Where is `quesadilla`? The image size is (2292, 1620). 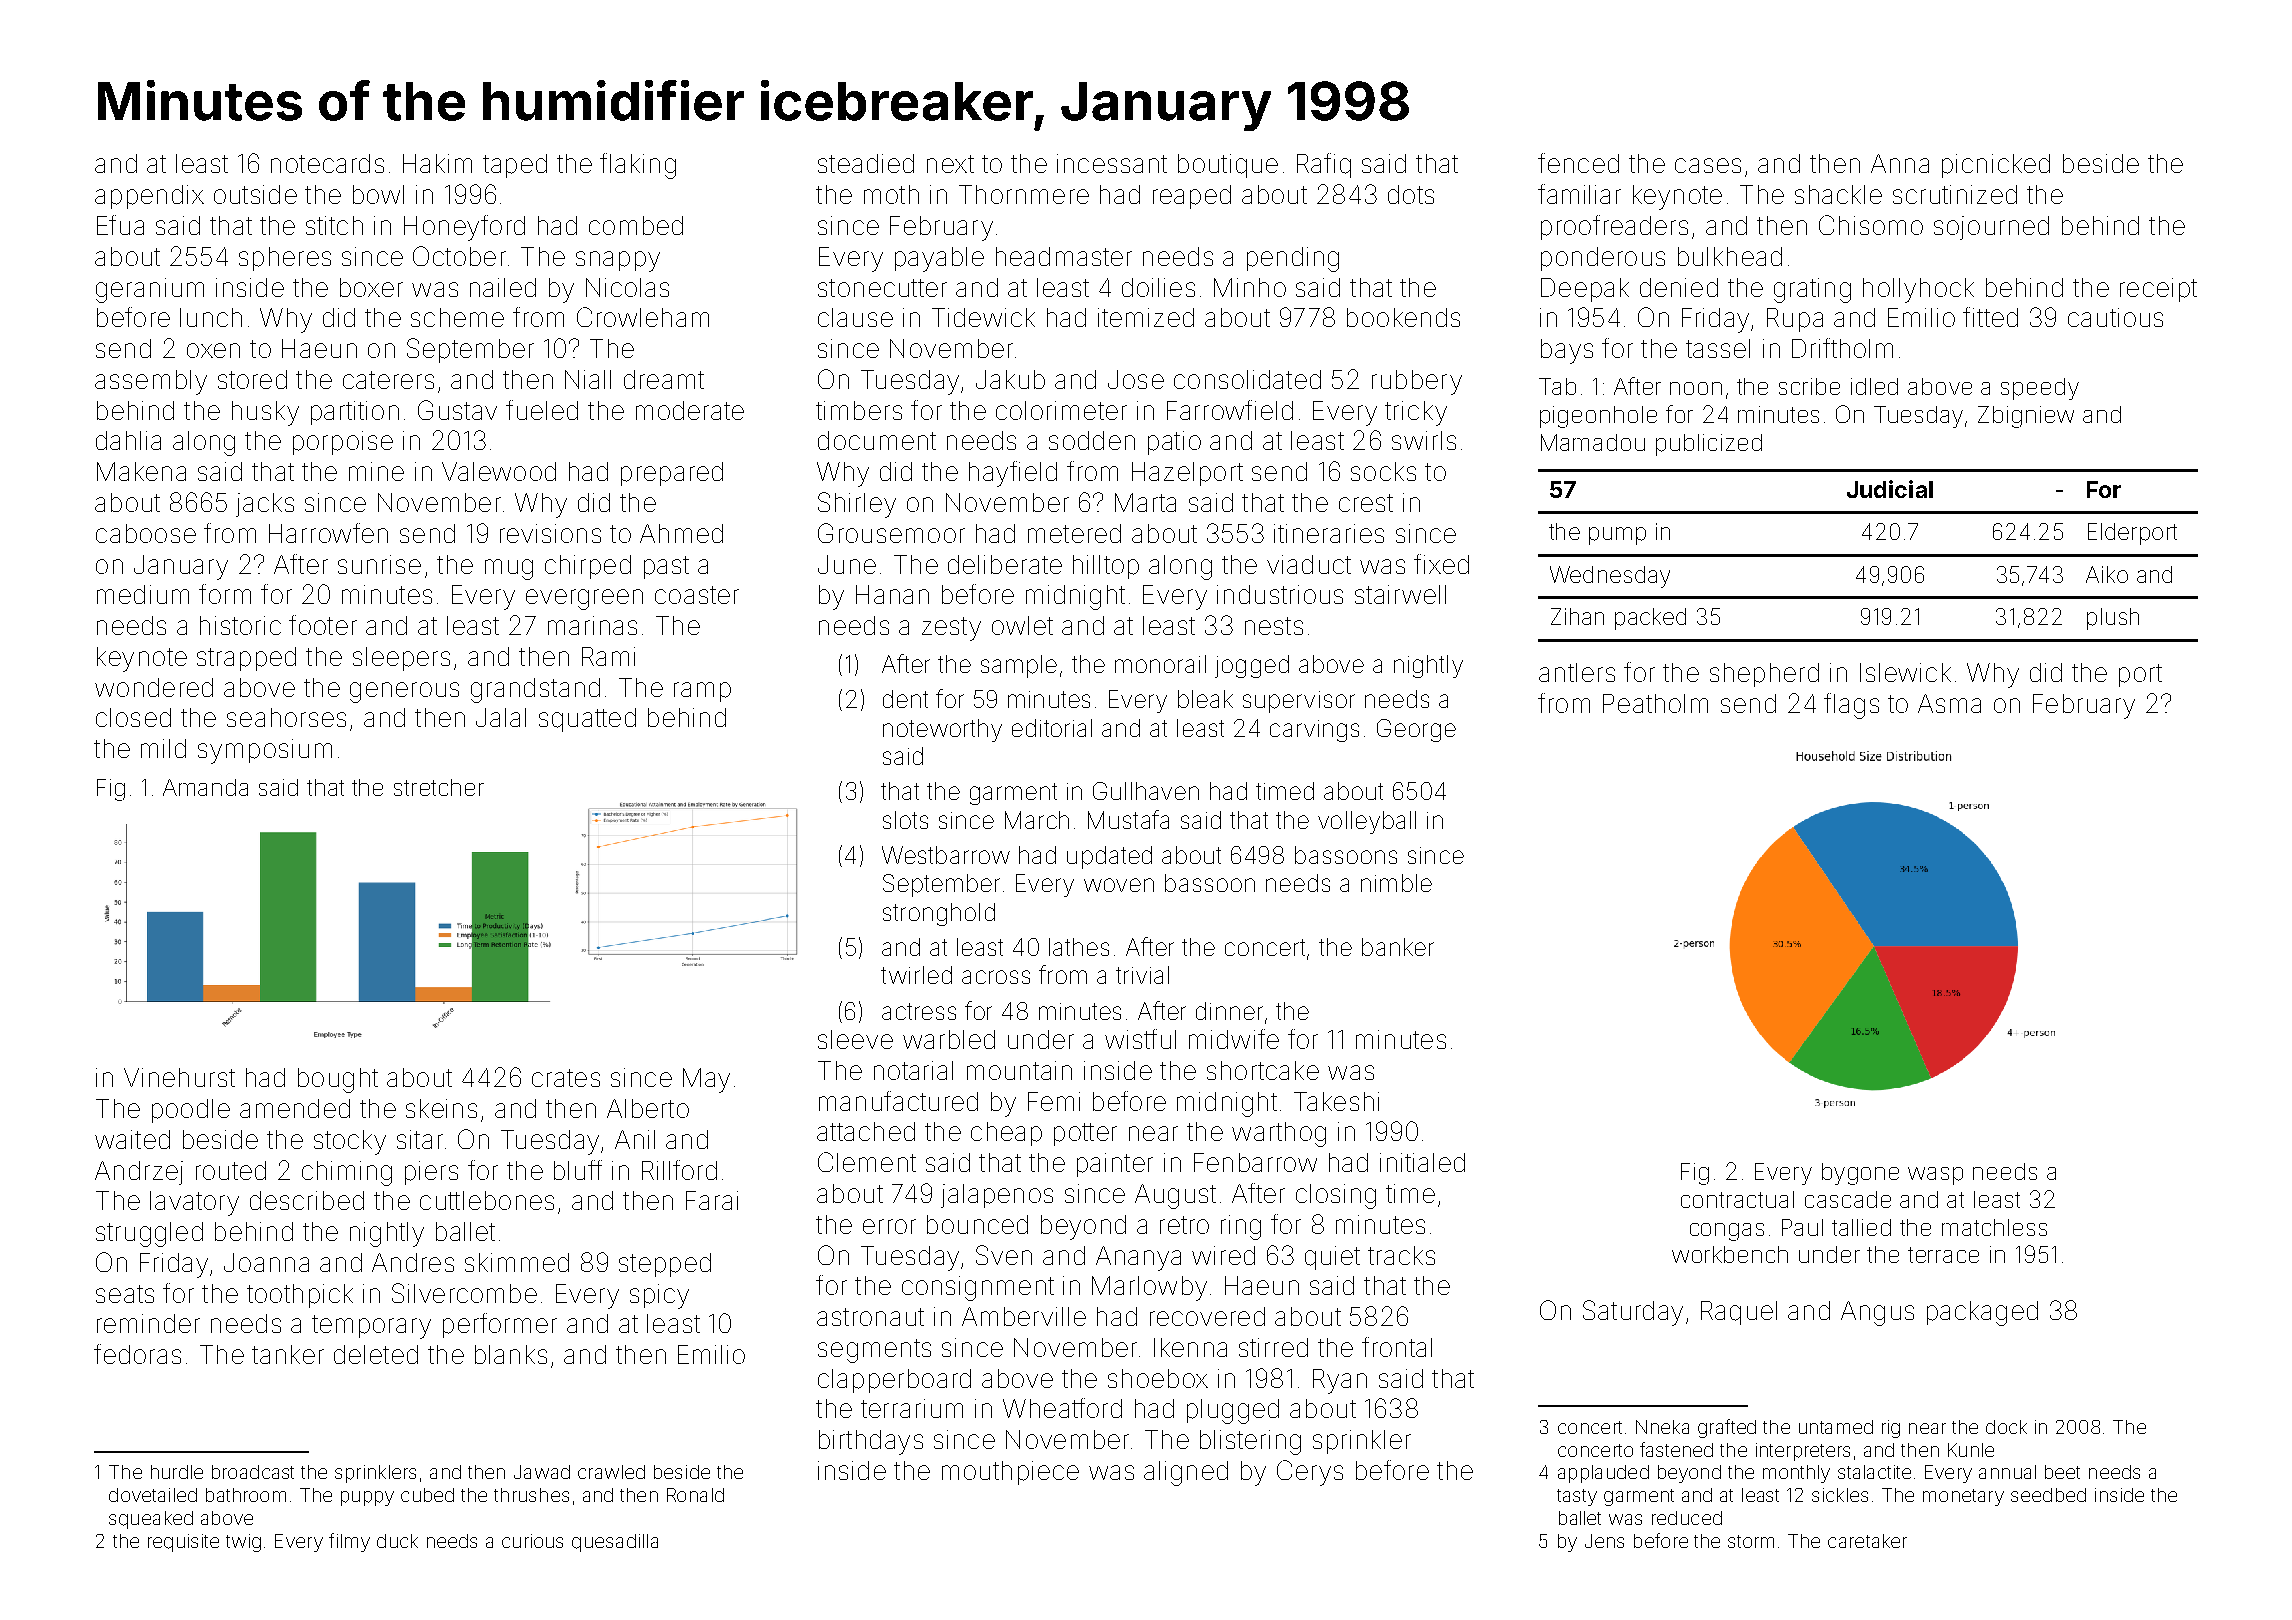 quesadilla is located at coordinates (615, 1543).
